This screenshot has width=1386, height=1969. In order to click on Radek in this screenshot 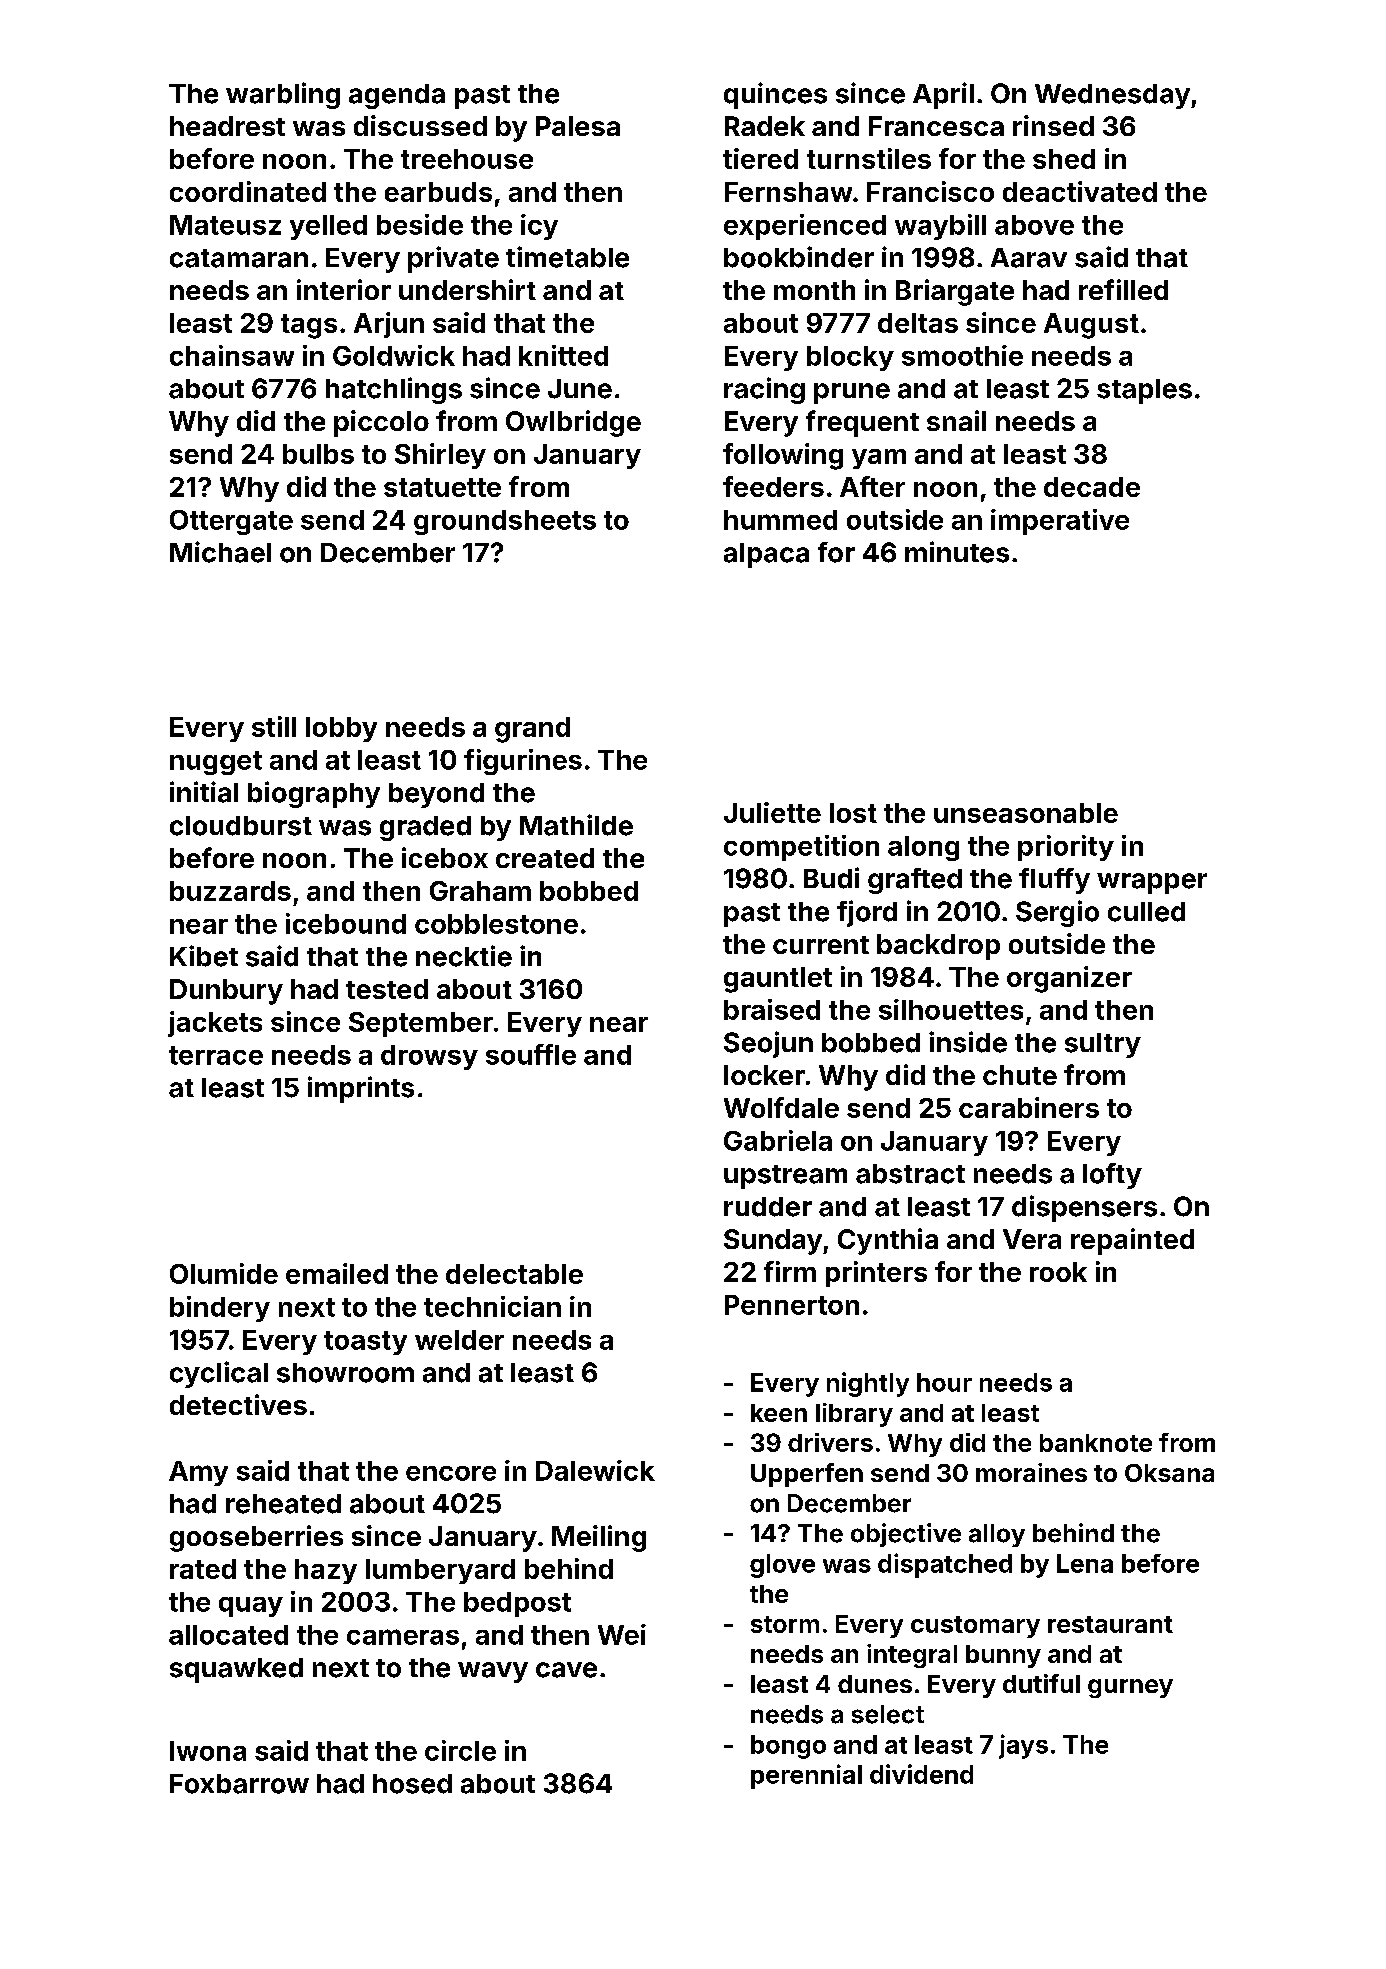, I will do `click(765, 126)`.
